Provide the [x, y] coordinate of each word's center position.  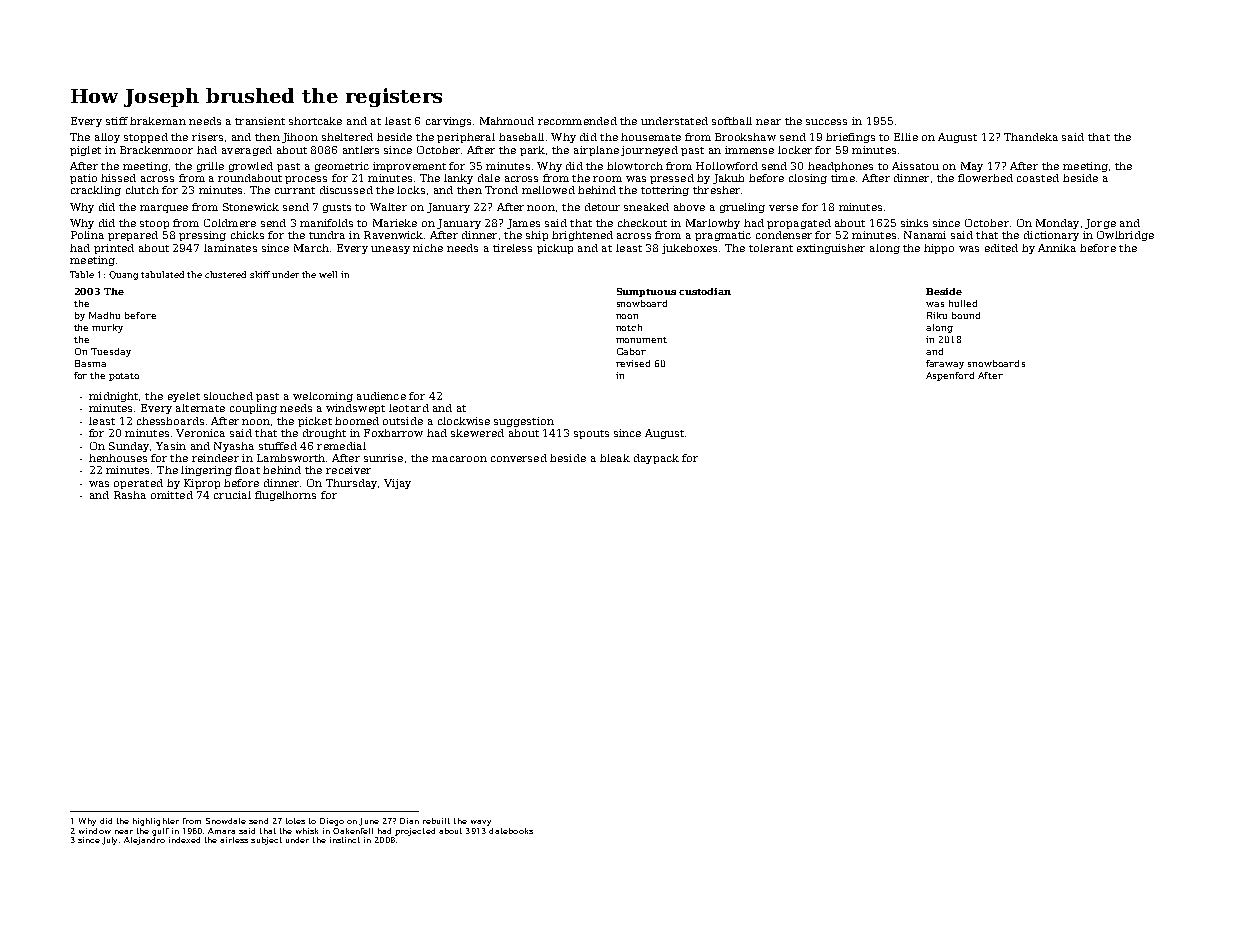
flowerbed [985, 178]
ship [537, 236]
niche [428, 248]
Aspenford [950, 376]
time [843, 178]
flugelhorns [285, 496]
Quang [123, 275]
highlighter [156, 822]
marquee [164, 209]
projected [415, 832]
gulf [160, 832]
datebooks [511, 831]
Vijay [397, 484]
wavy [481, 823]
